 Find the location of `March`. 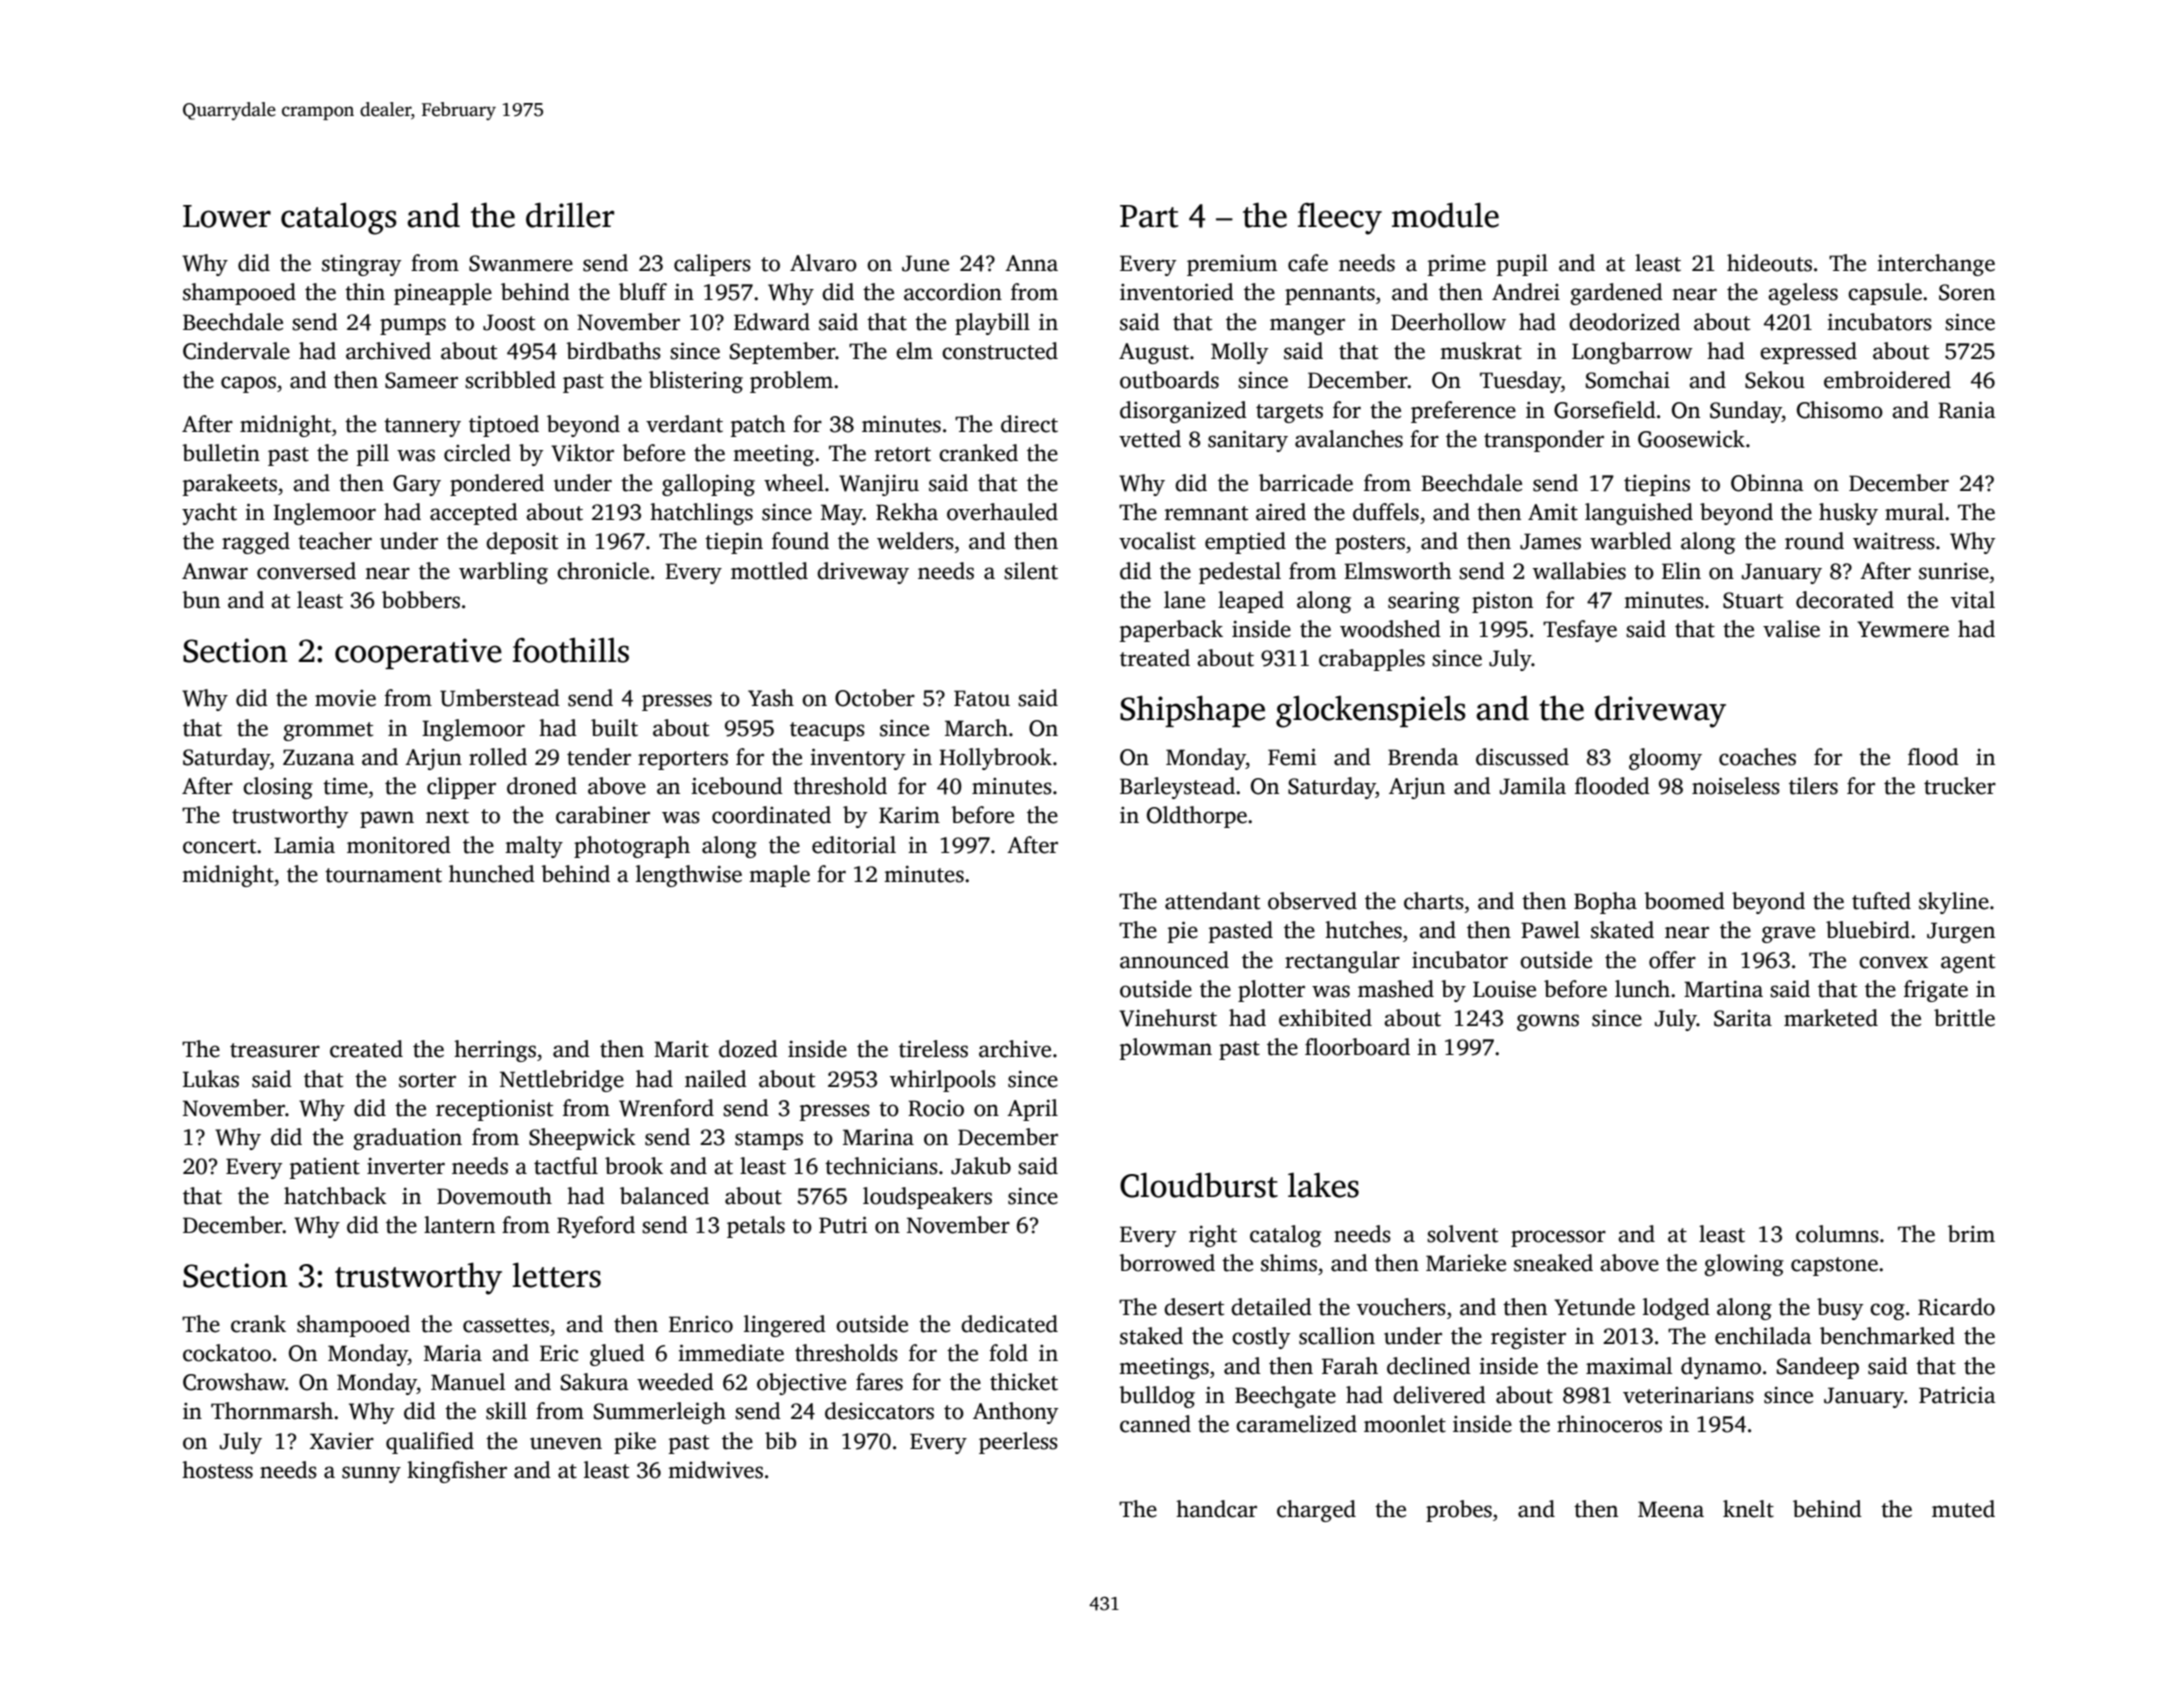

March is located at coordinates (976, 728).
